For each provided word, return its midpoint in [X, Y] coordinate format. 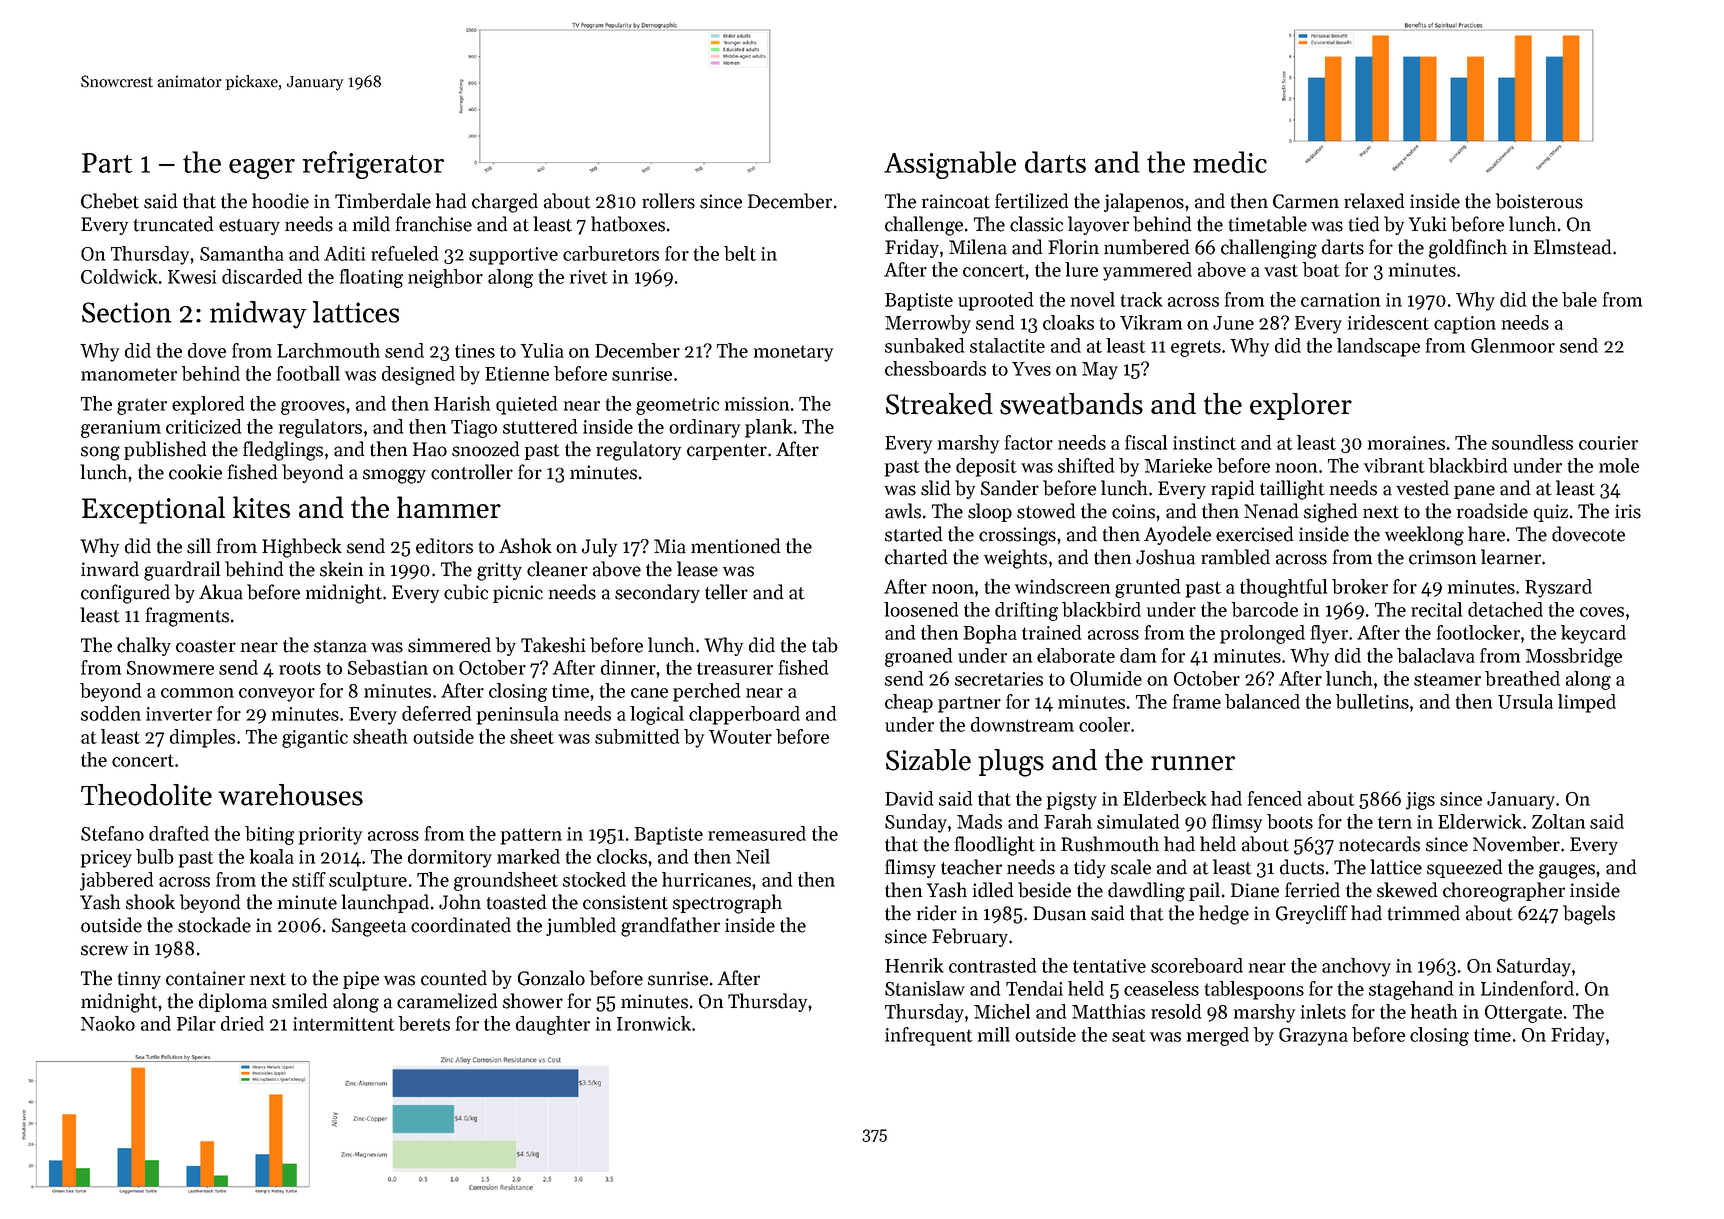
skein [341, 569]
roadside [1492, 511]
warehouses [291, 795]
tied [1364, 224]
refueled [404, 253]
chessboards [935, 368]
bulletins [1372, 701]
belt [740, 253]
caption [1465, 325]
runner [1193, 763]
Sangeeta [369, 927]
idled [993, 890]
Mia [670, 546]
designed [418, 375]
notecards [1379, 844]
